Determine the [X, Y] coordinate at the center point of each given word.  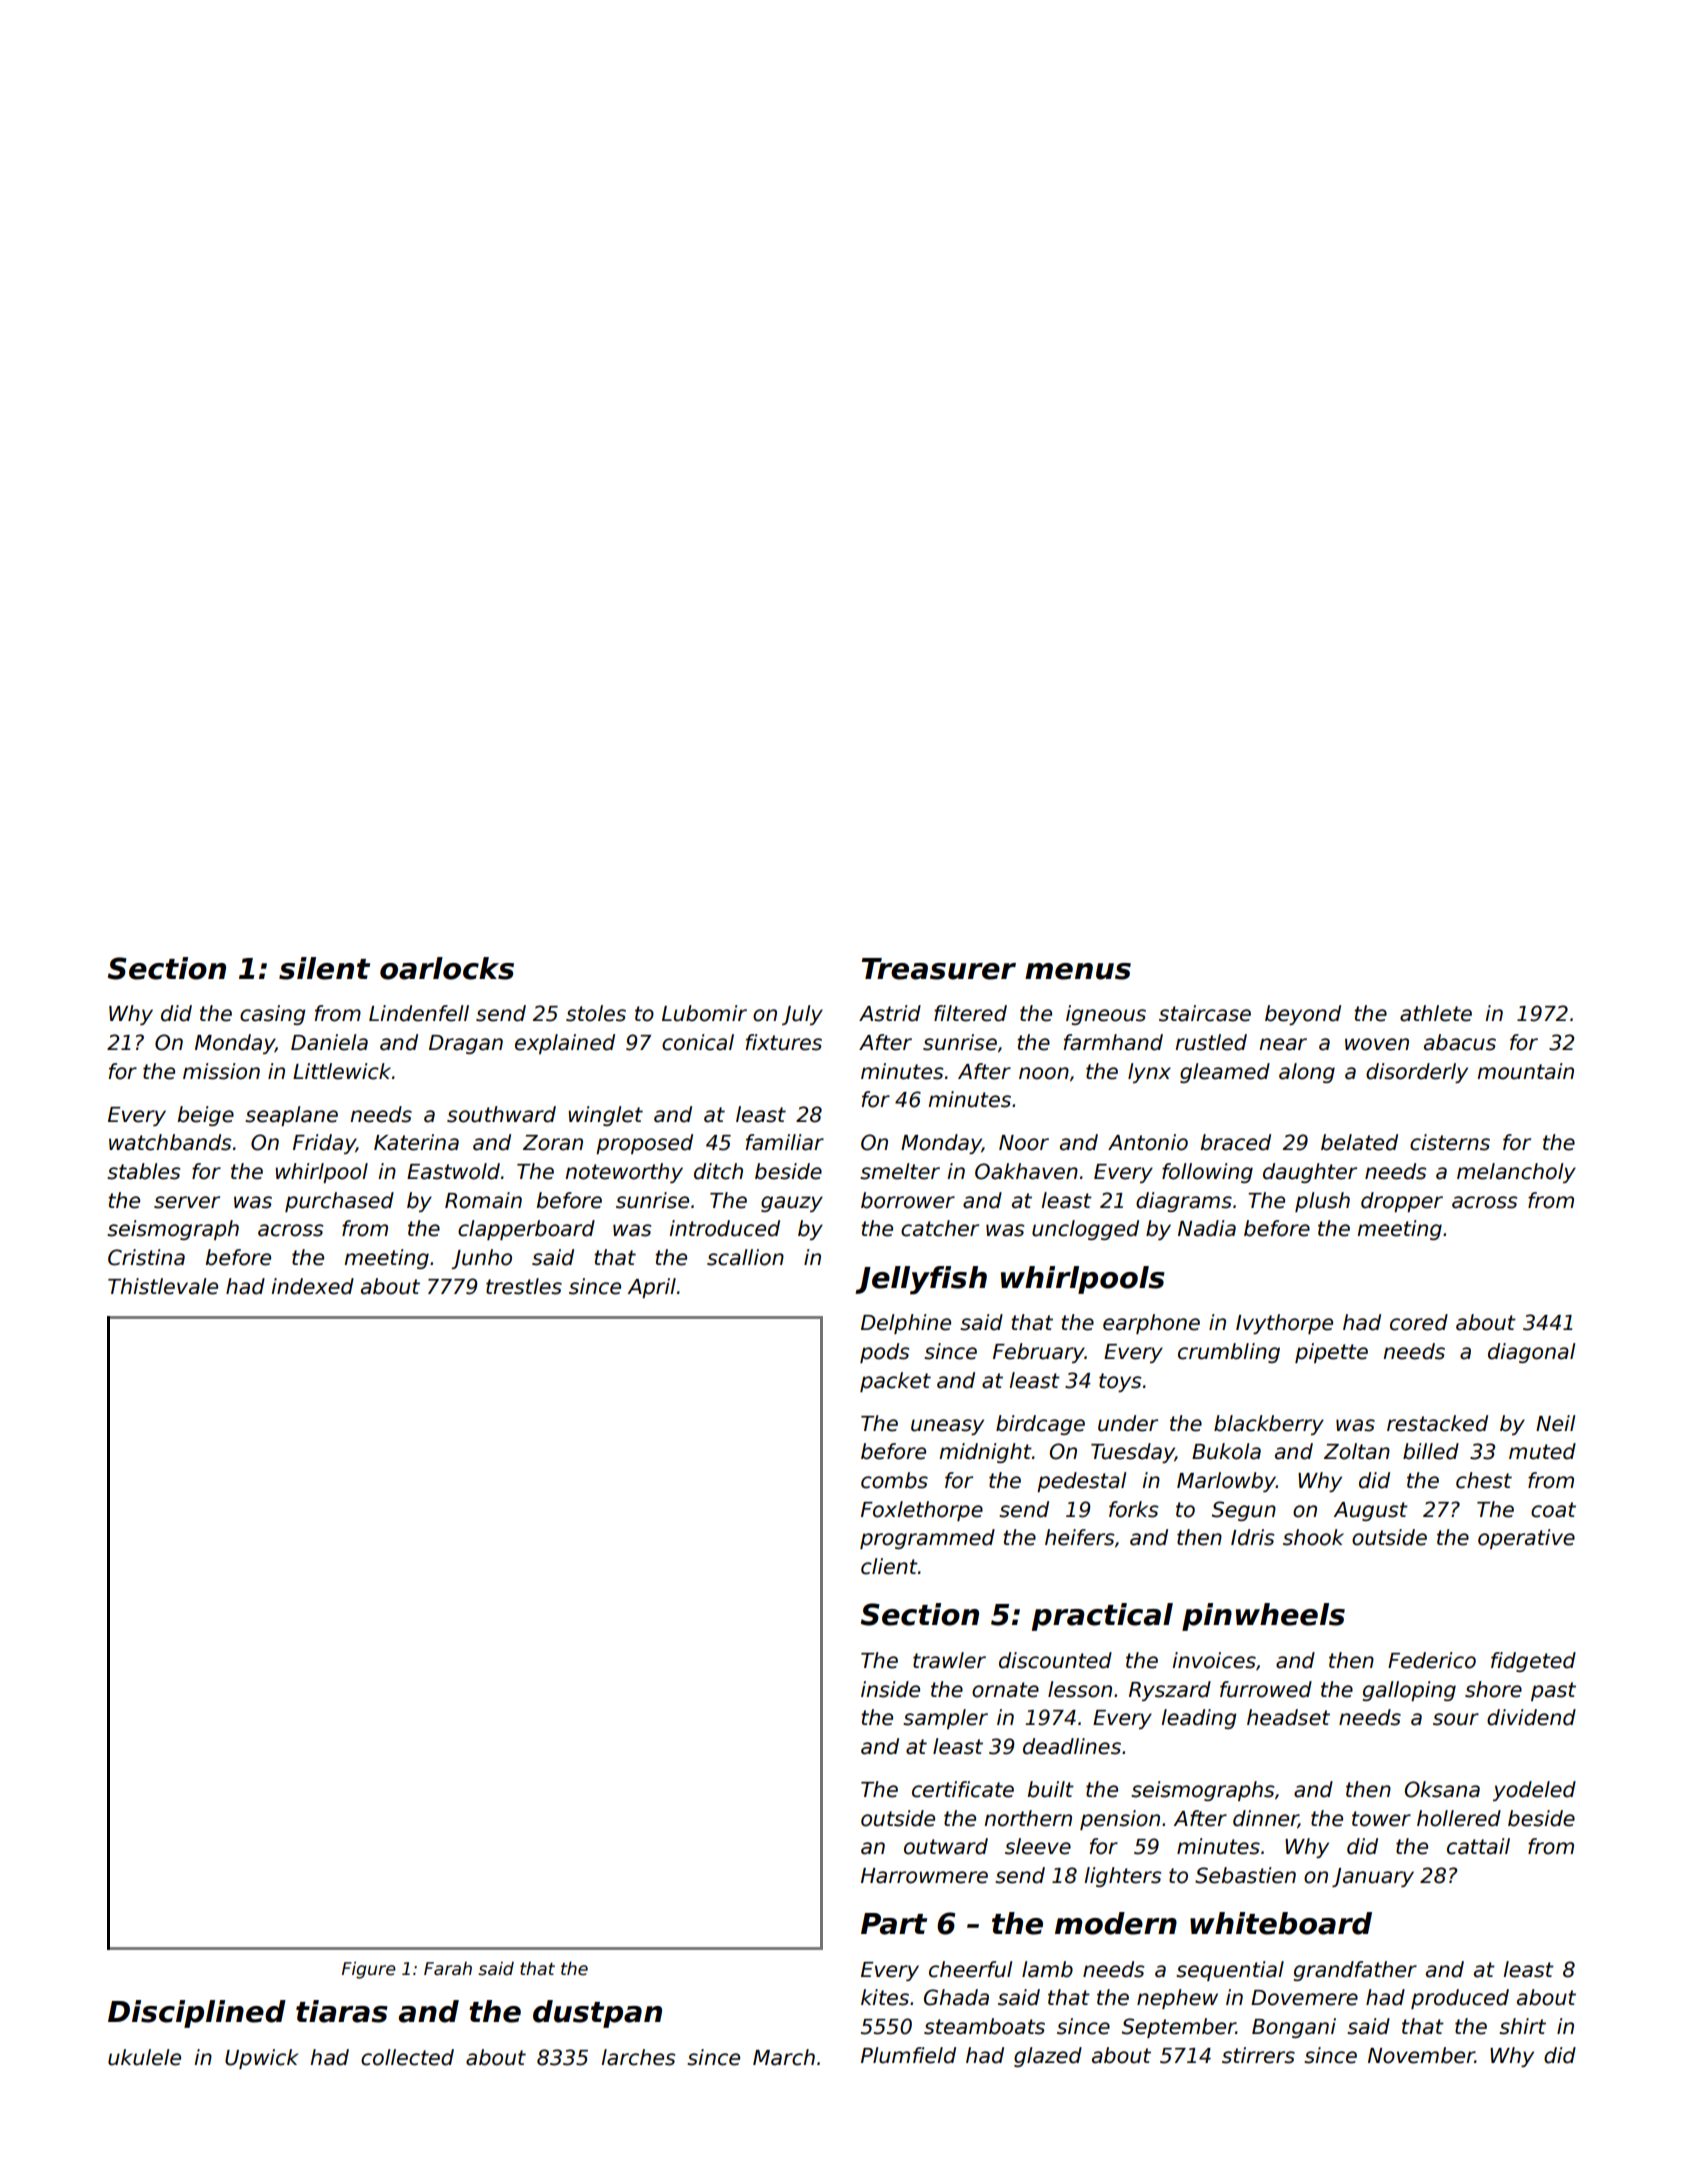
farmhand [1113, 1042]
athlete [1436, 1013]
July [802, 1015]
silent [324, 968]
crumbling [1229, 1353]
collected [407, 2057]
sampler [945, 1719]
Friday [324, 1144]
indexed [312, 1286]
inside [890, 1689]
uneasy [947, 1427]
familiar [784, 1142]
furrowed [1266, 1689]
